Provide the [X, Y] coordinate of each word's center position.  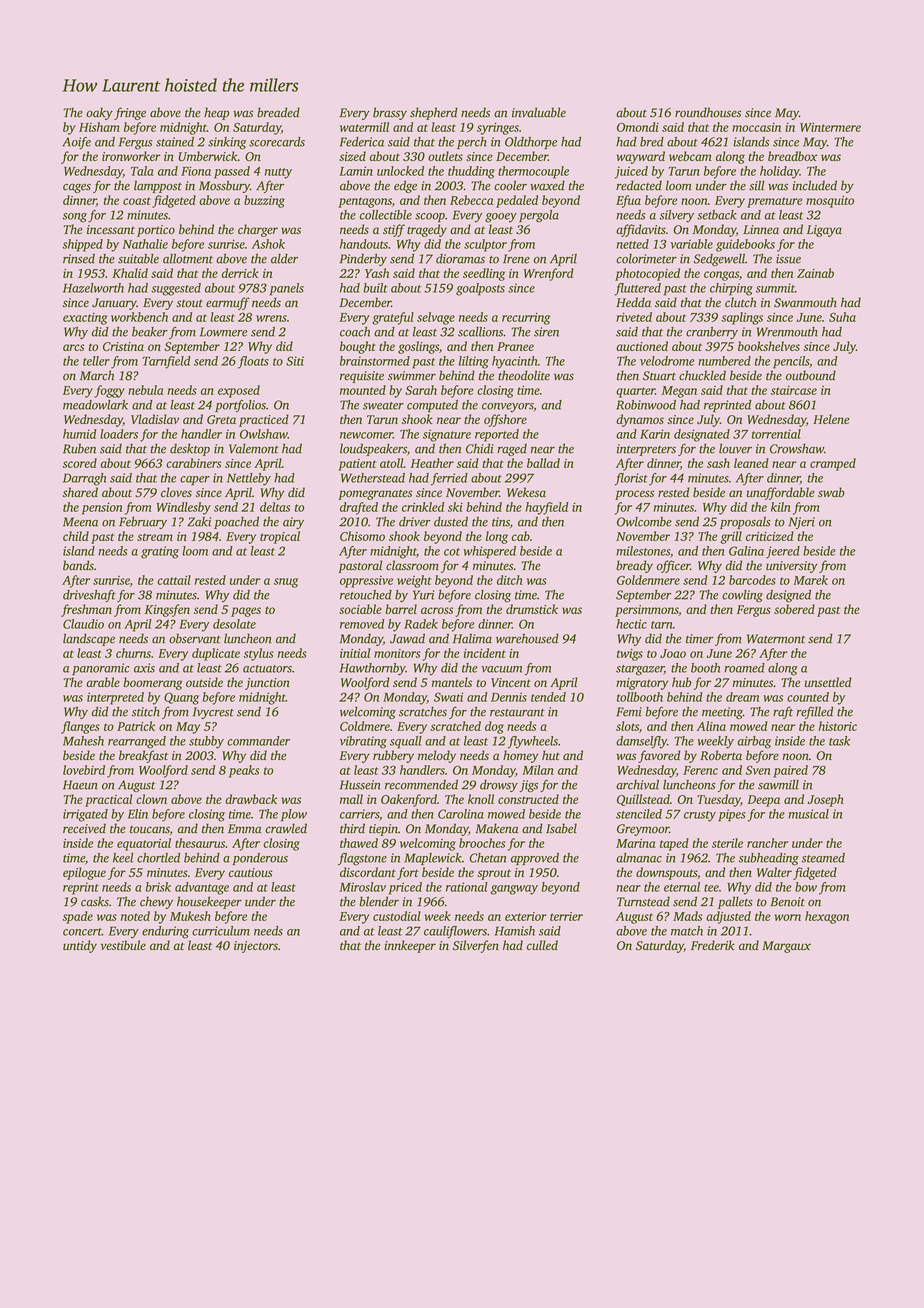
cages [77, 188]
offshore [505, 420]
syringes [498, 129]
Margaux [786, 947]
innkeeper [410, 946]
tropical [280, 537]
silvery [676, 216]
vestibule [123, 945]
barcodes [752, 580]
